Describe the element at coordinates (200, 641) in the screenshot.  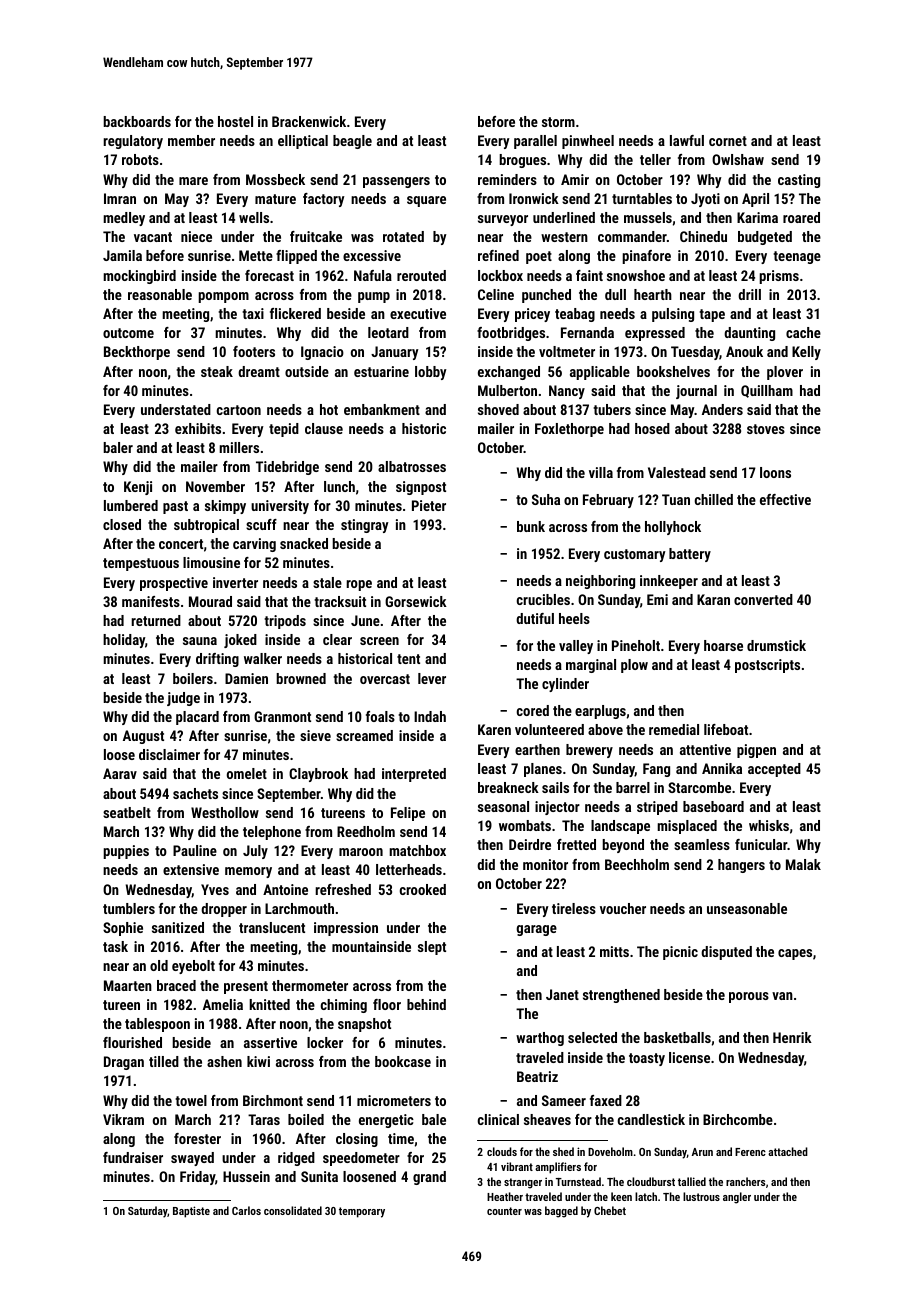
I see `sauna` at that location.
